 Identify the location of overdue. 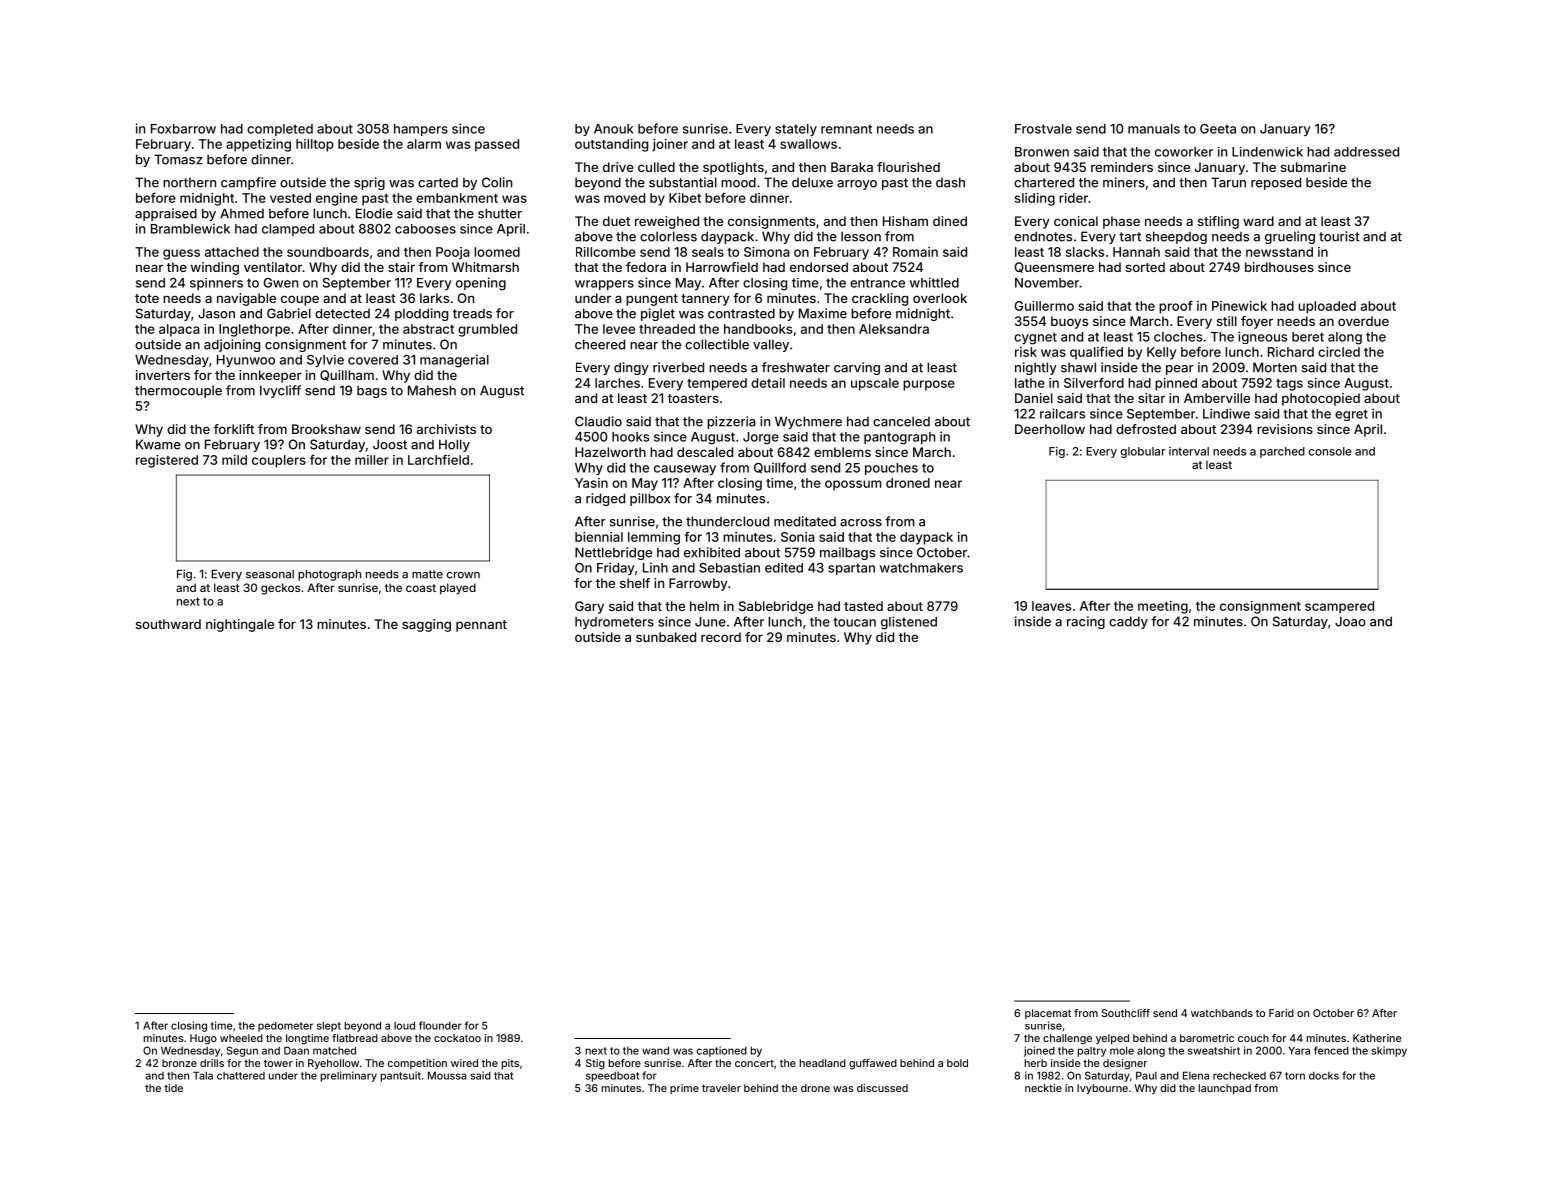
(1363, 321).
